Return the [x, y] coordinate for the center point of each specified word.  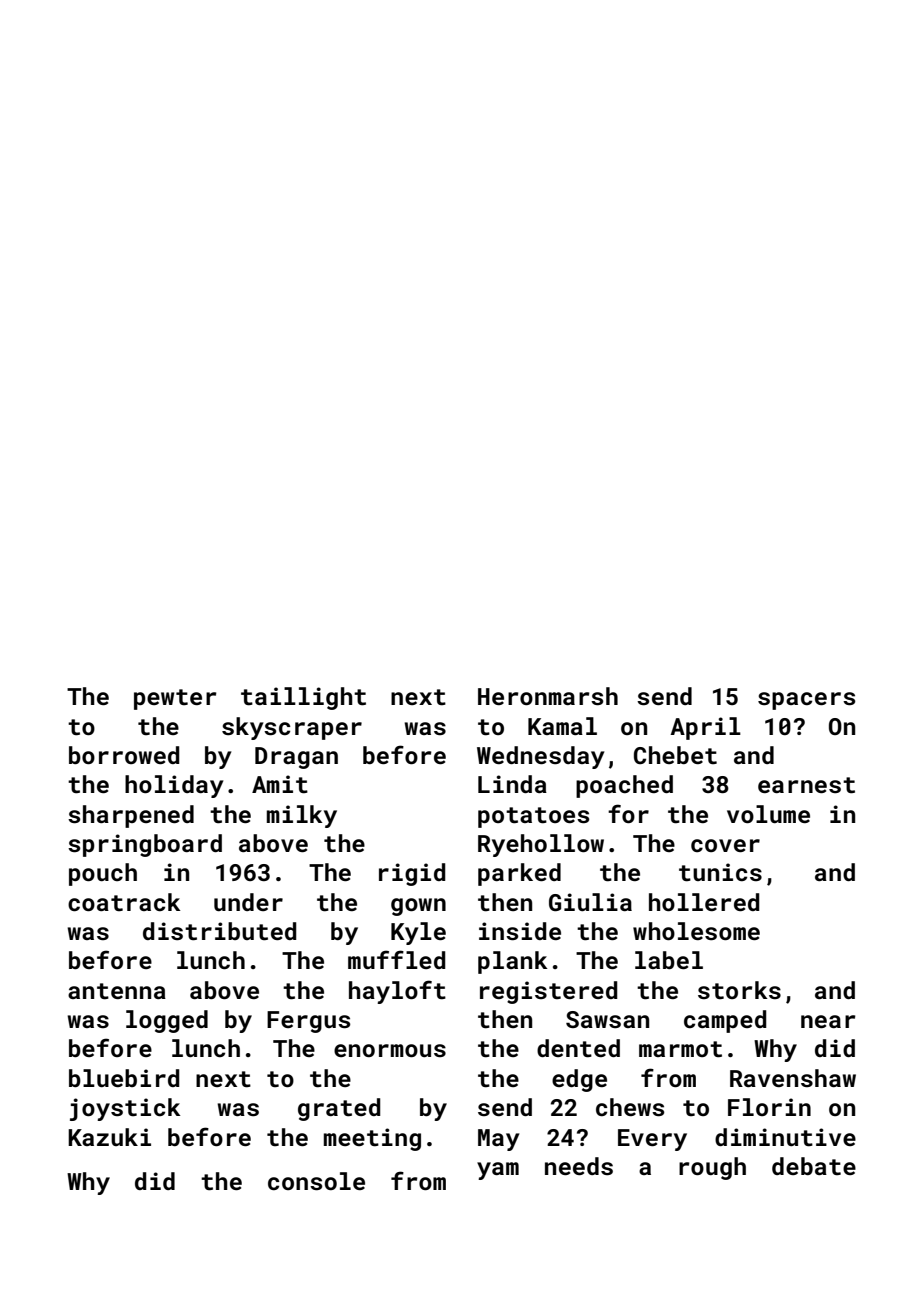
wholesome [696, 931]
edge [579, 1080]
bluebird [124, 1078]
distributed [220, 931]
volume [768, 814]
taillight [303, 698]
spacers [806, 701]
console [316, 1181]
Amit [280, 784]
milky [302, 816]
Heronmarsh [548, 696]
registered [549, 992]
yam [498, 1171]
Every [652, 1140]
